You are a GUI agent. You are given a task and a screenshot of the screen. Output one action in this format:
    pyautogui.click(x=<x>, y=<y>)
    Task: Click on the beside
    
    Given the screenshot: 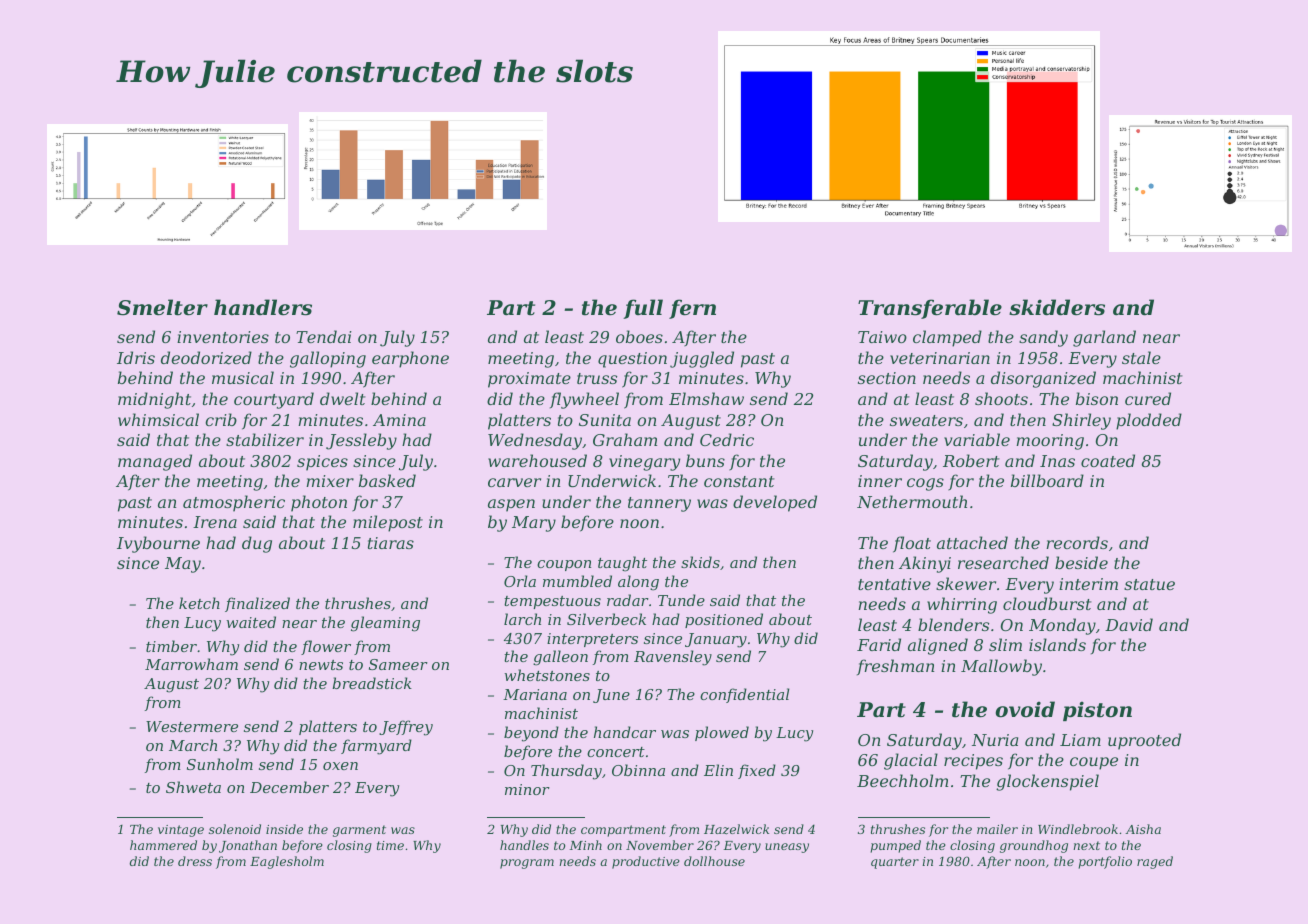 What is the action you would take?
    pyautogui.click(x=1081, y=562)
